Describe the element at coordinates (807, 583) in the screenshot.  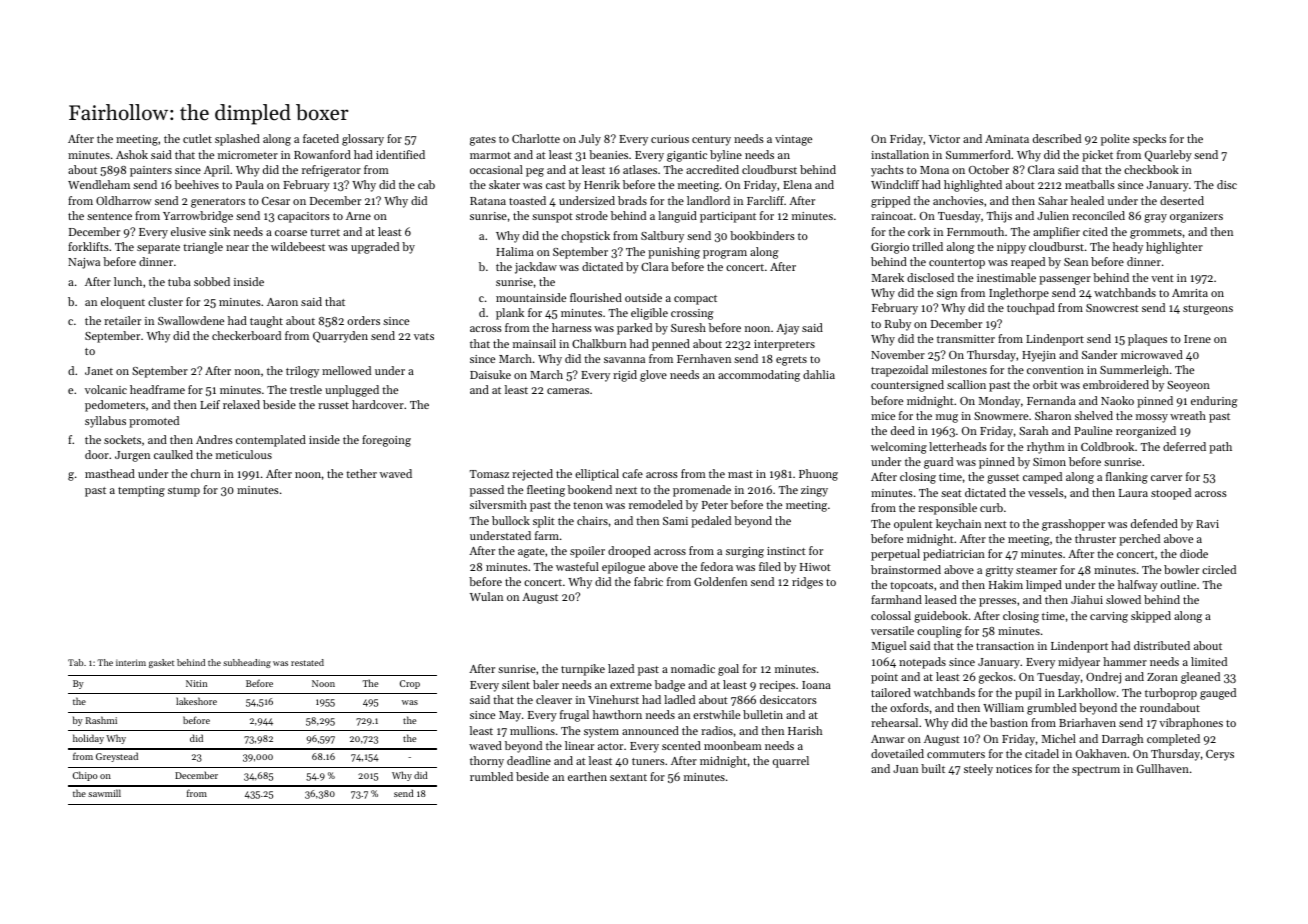
I see `ridges` at that location.
